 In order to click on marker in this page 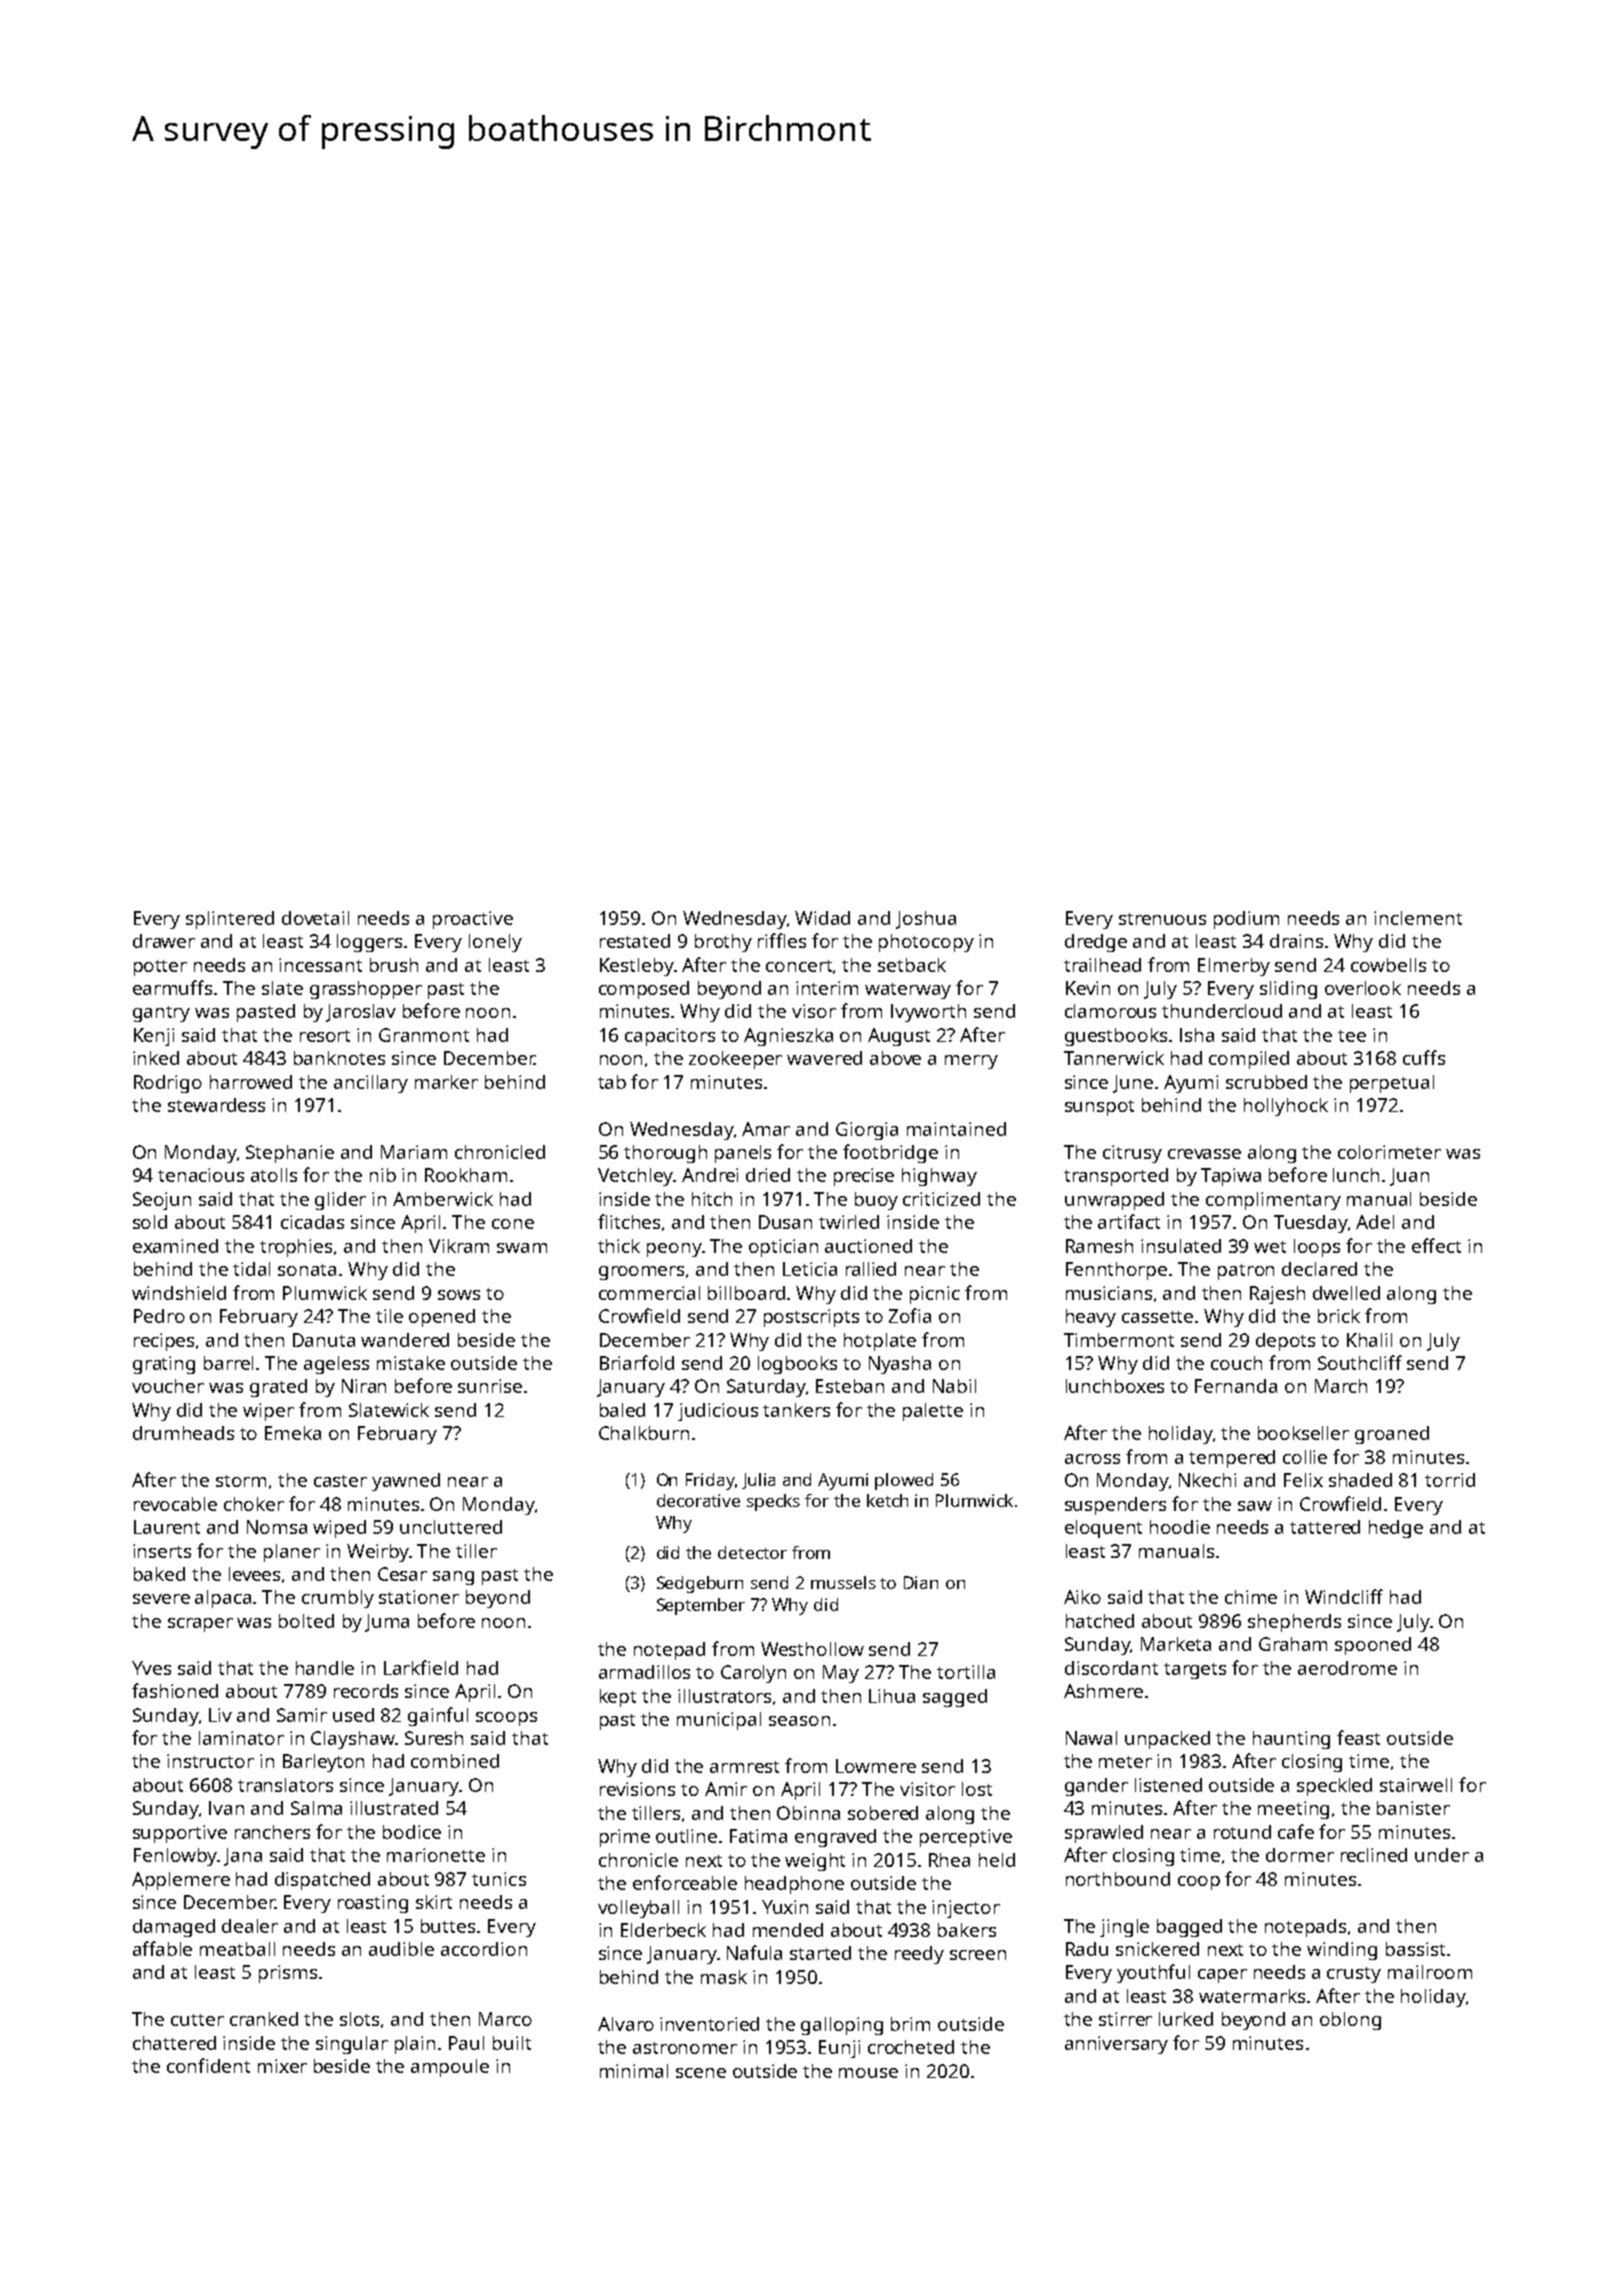, I will do `click(446, 1082)`.
